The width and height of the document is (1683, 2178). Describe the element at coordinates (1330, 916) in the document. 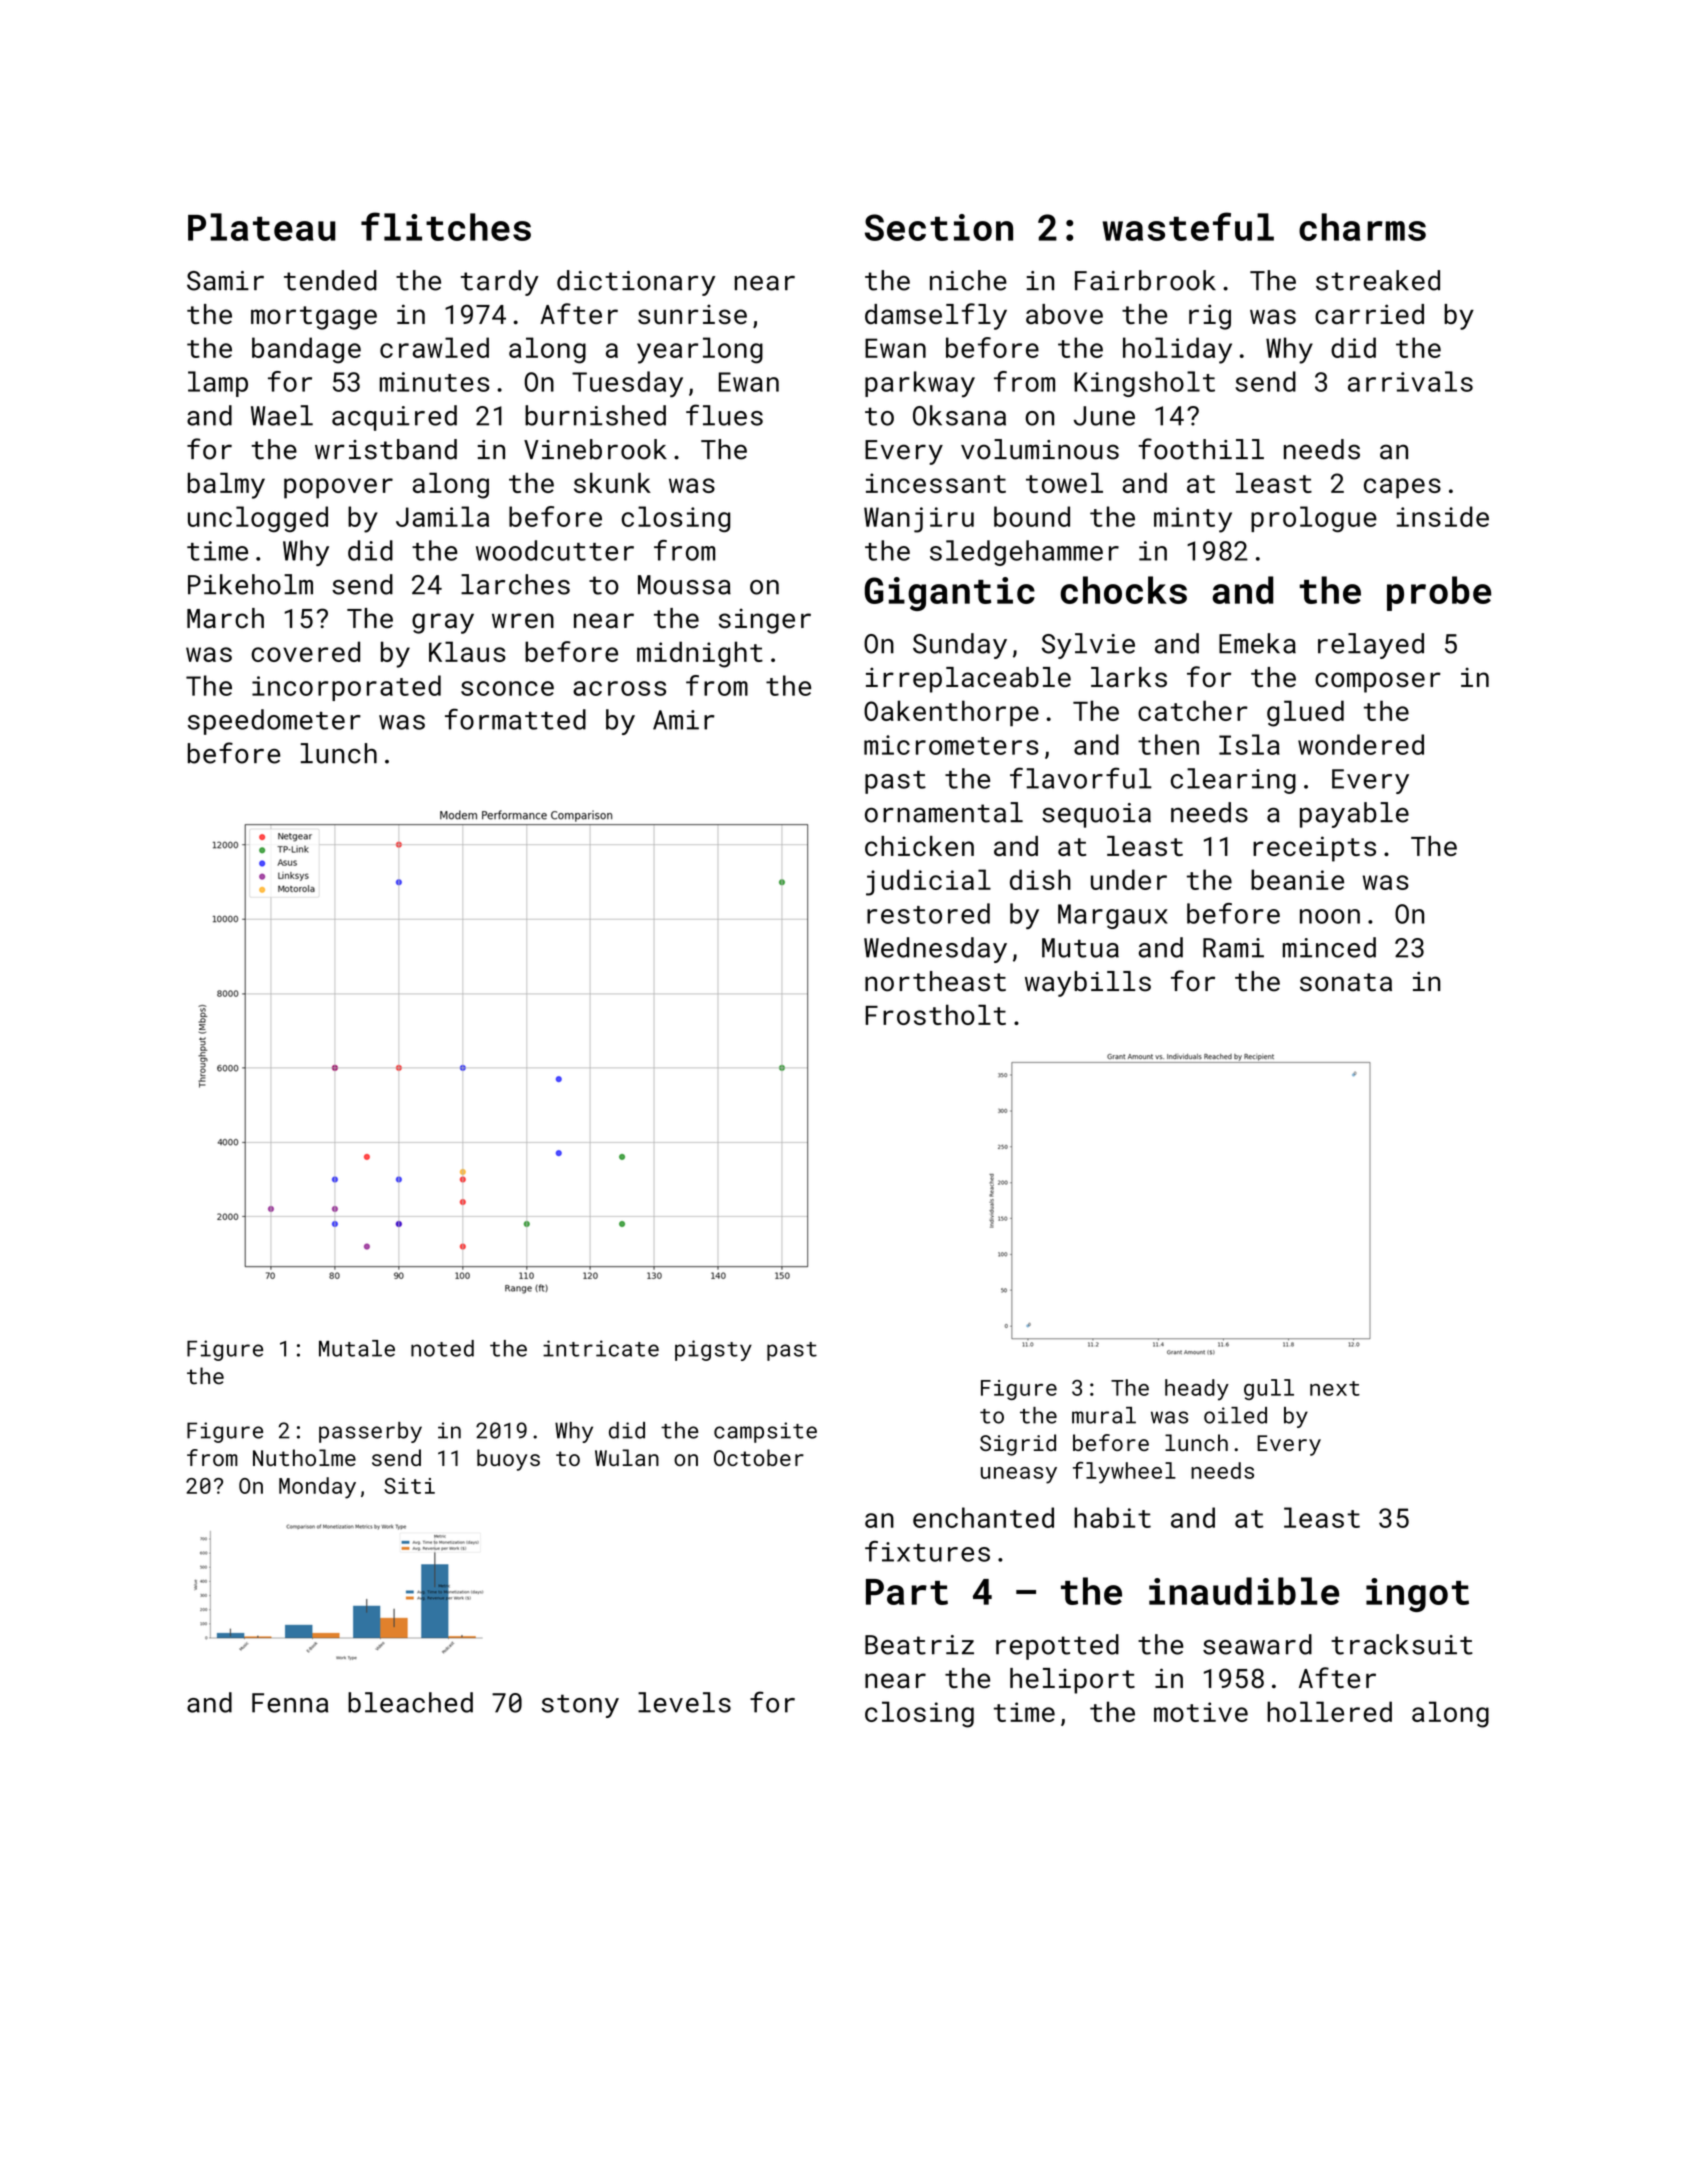

I see `noon` at that location.
